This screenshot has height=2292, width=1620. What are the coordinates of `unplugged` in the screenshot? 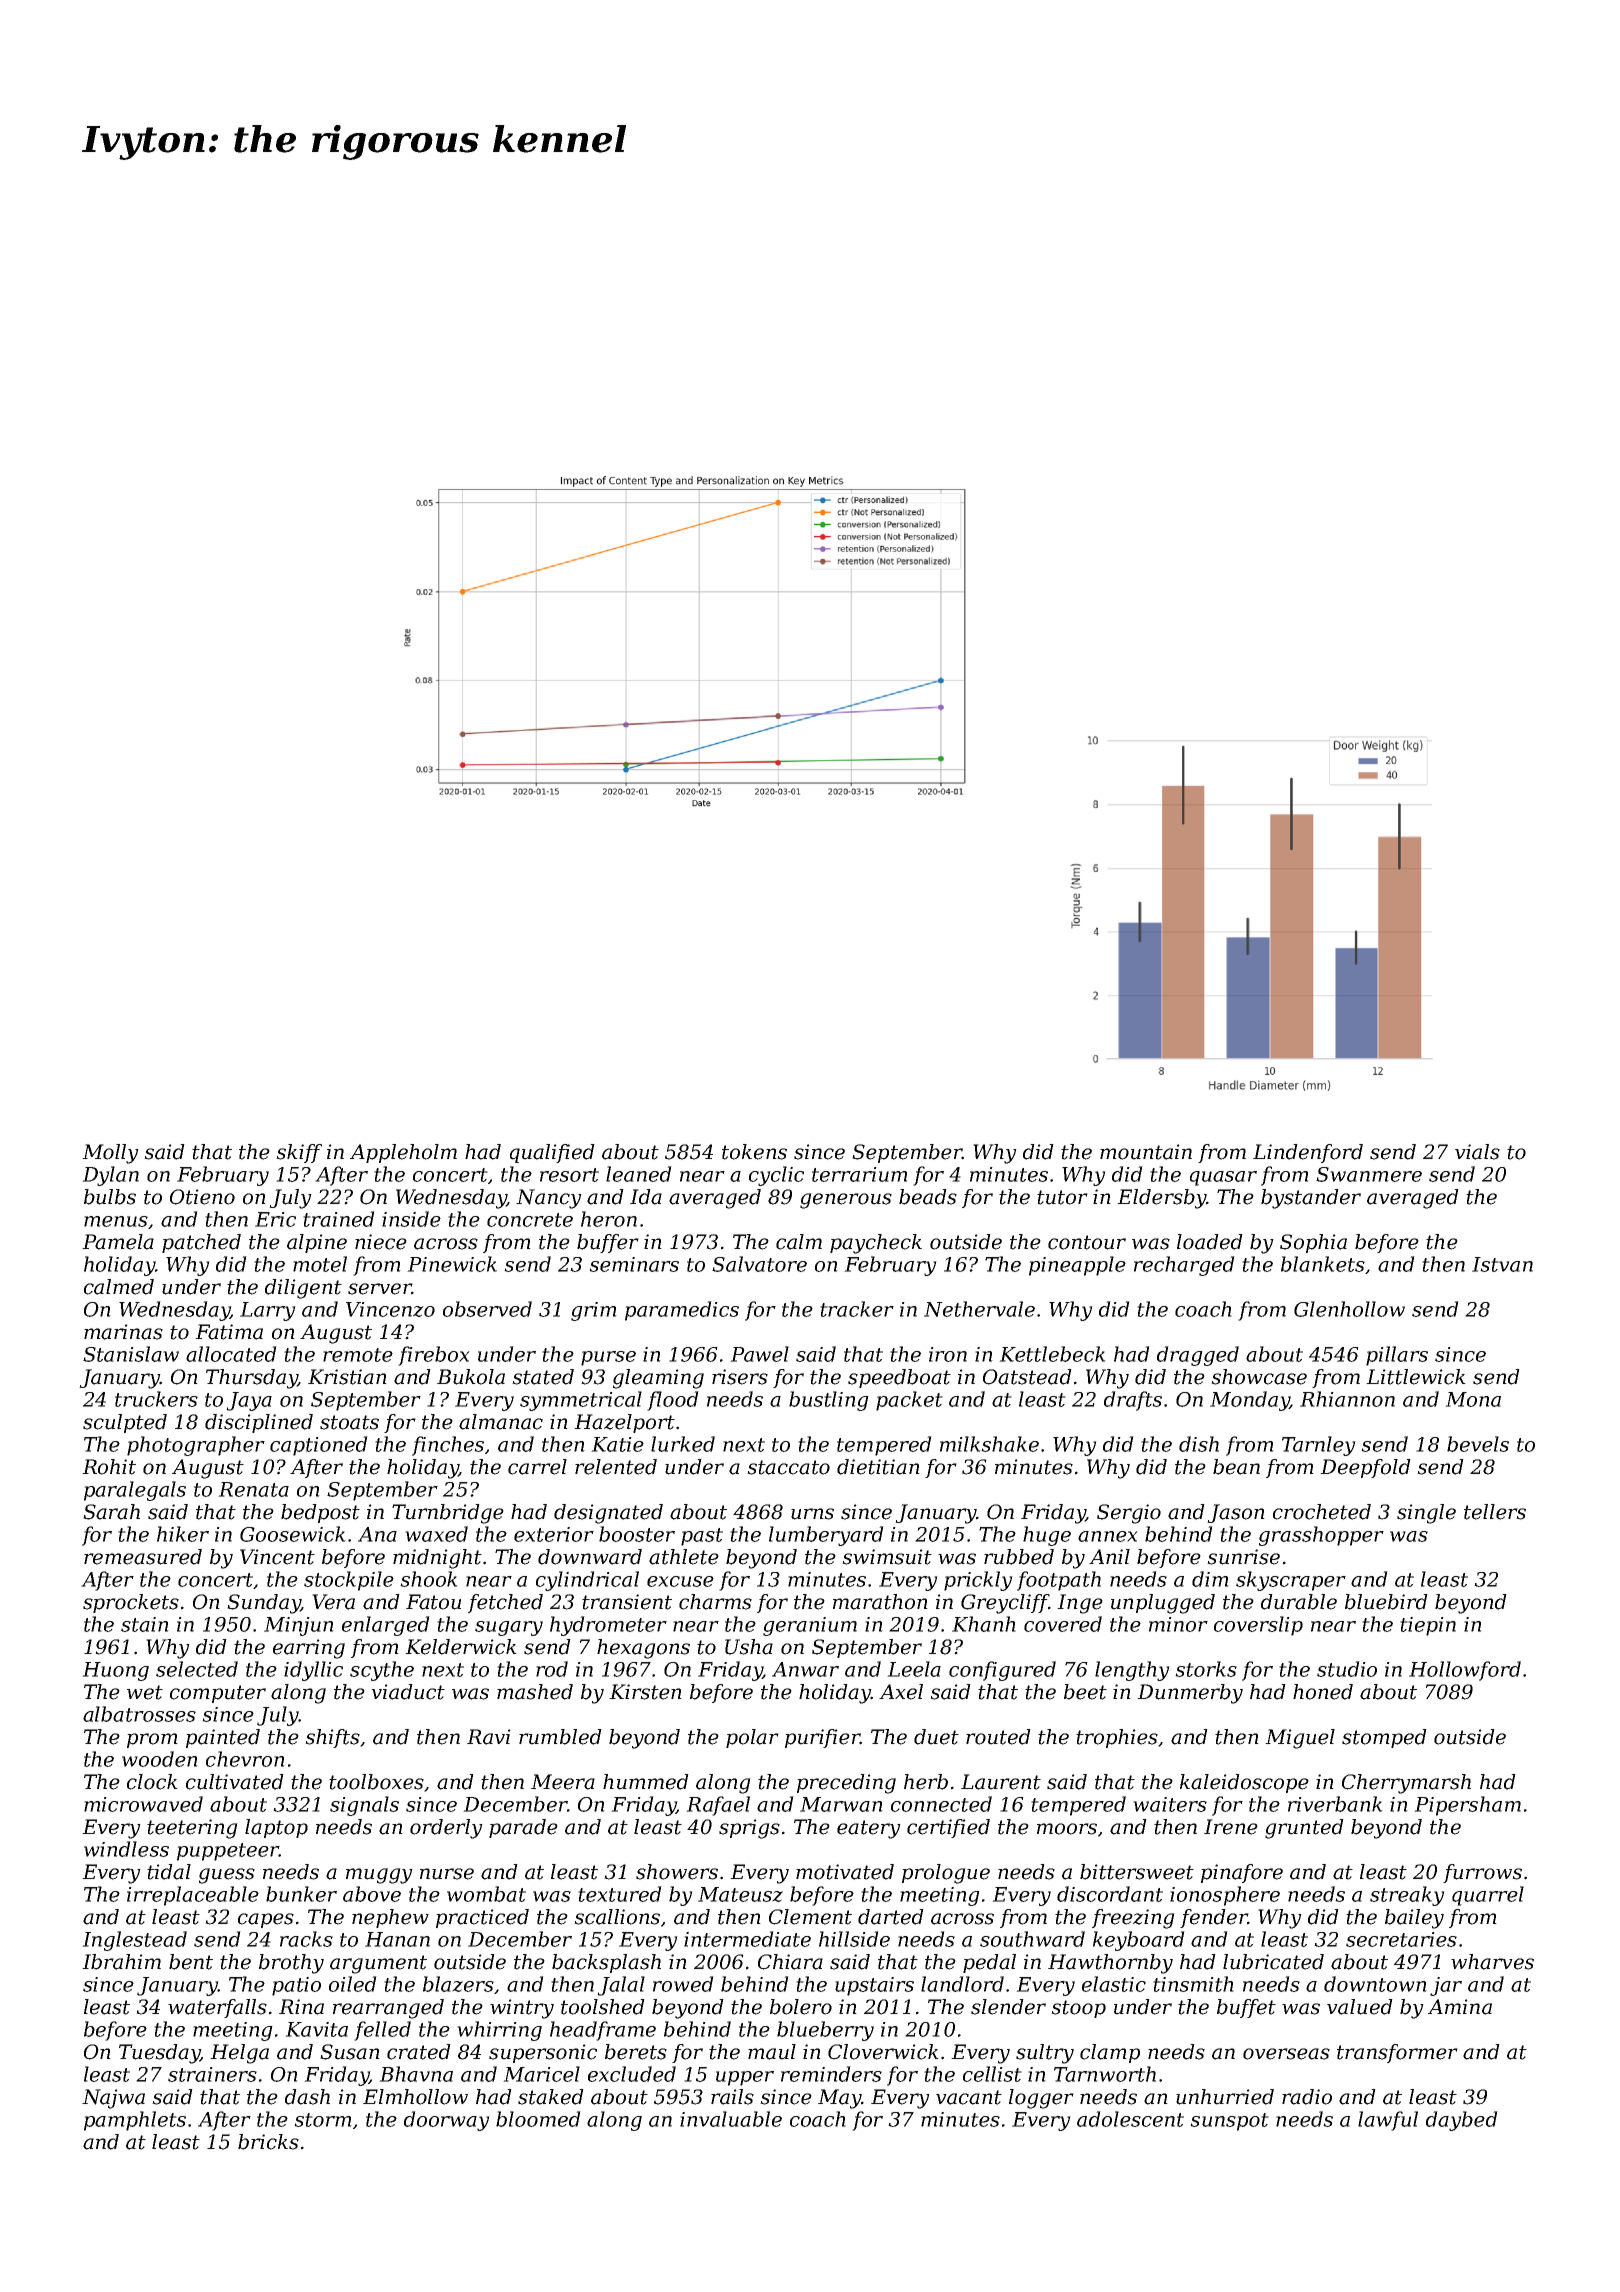 It's located at (1163, 1604).
